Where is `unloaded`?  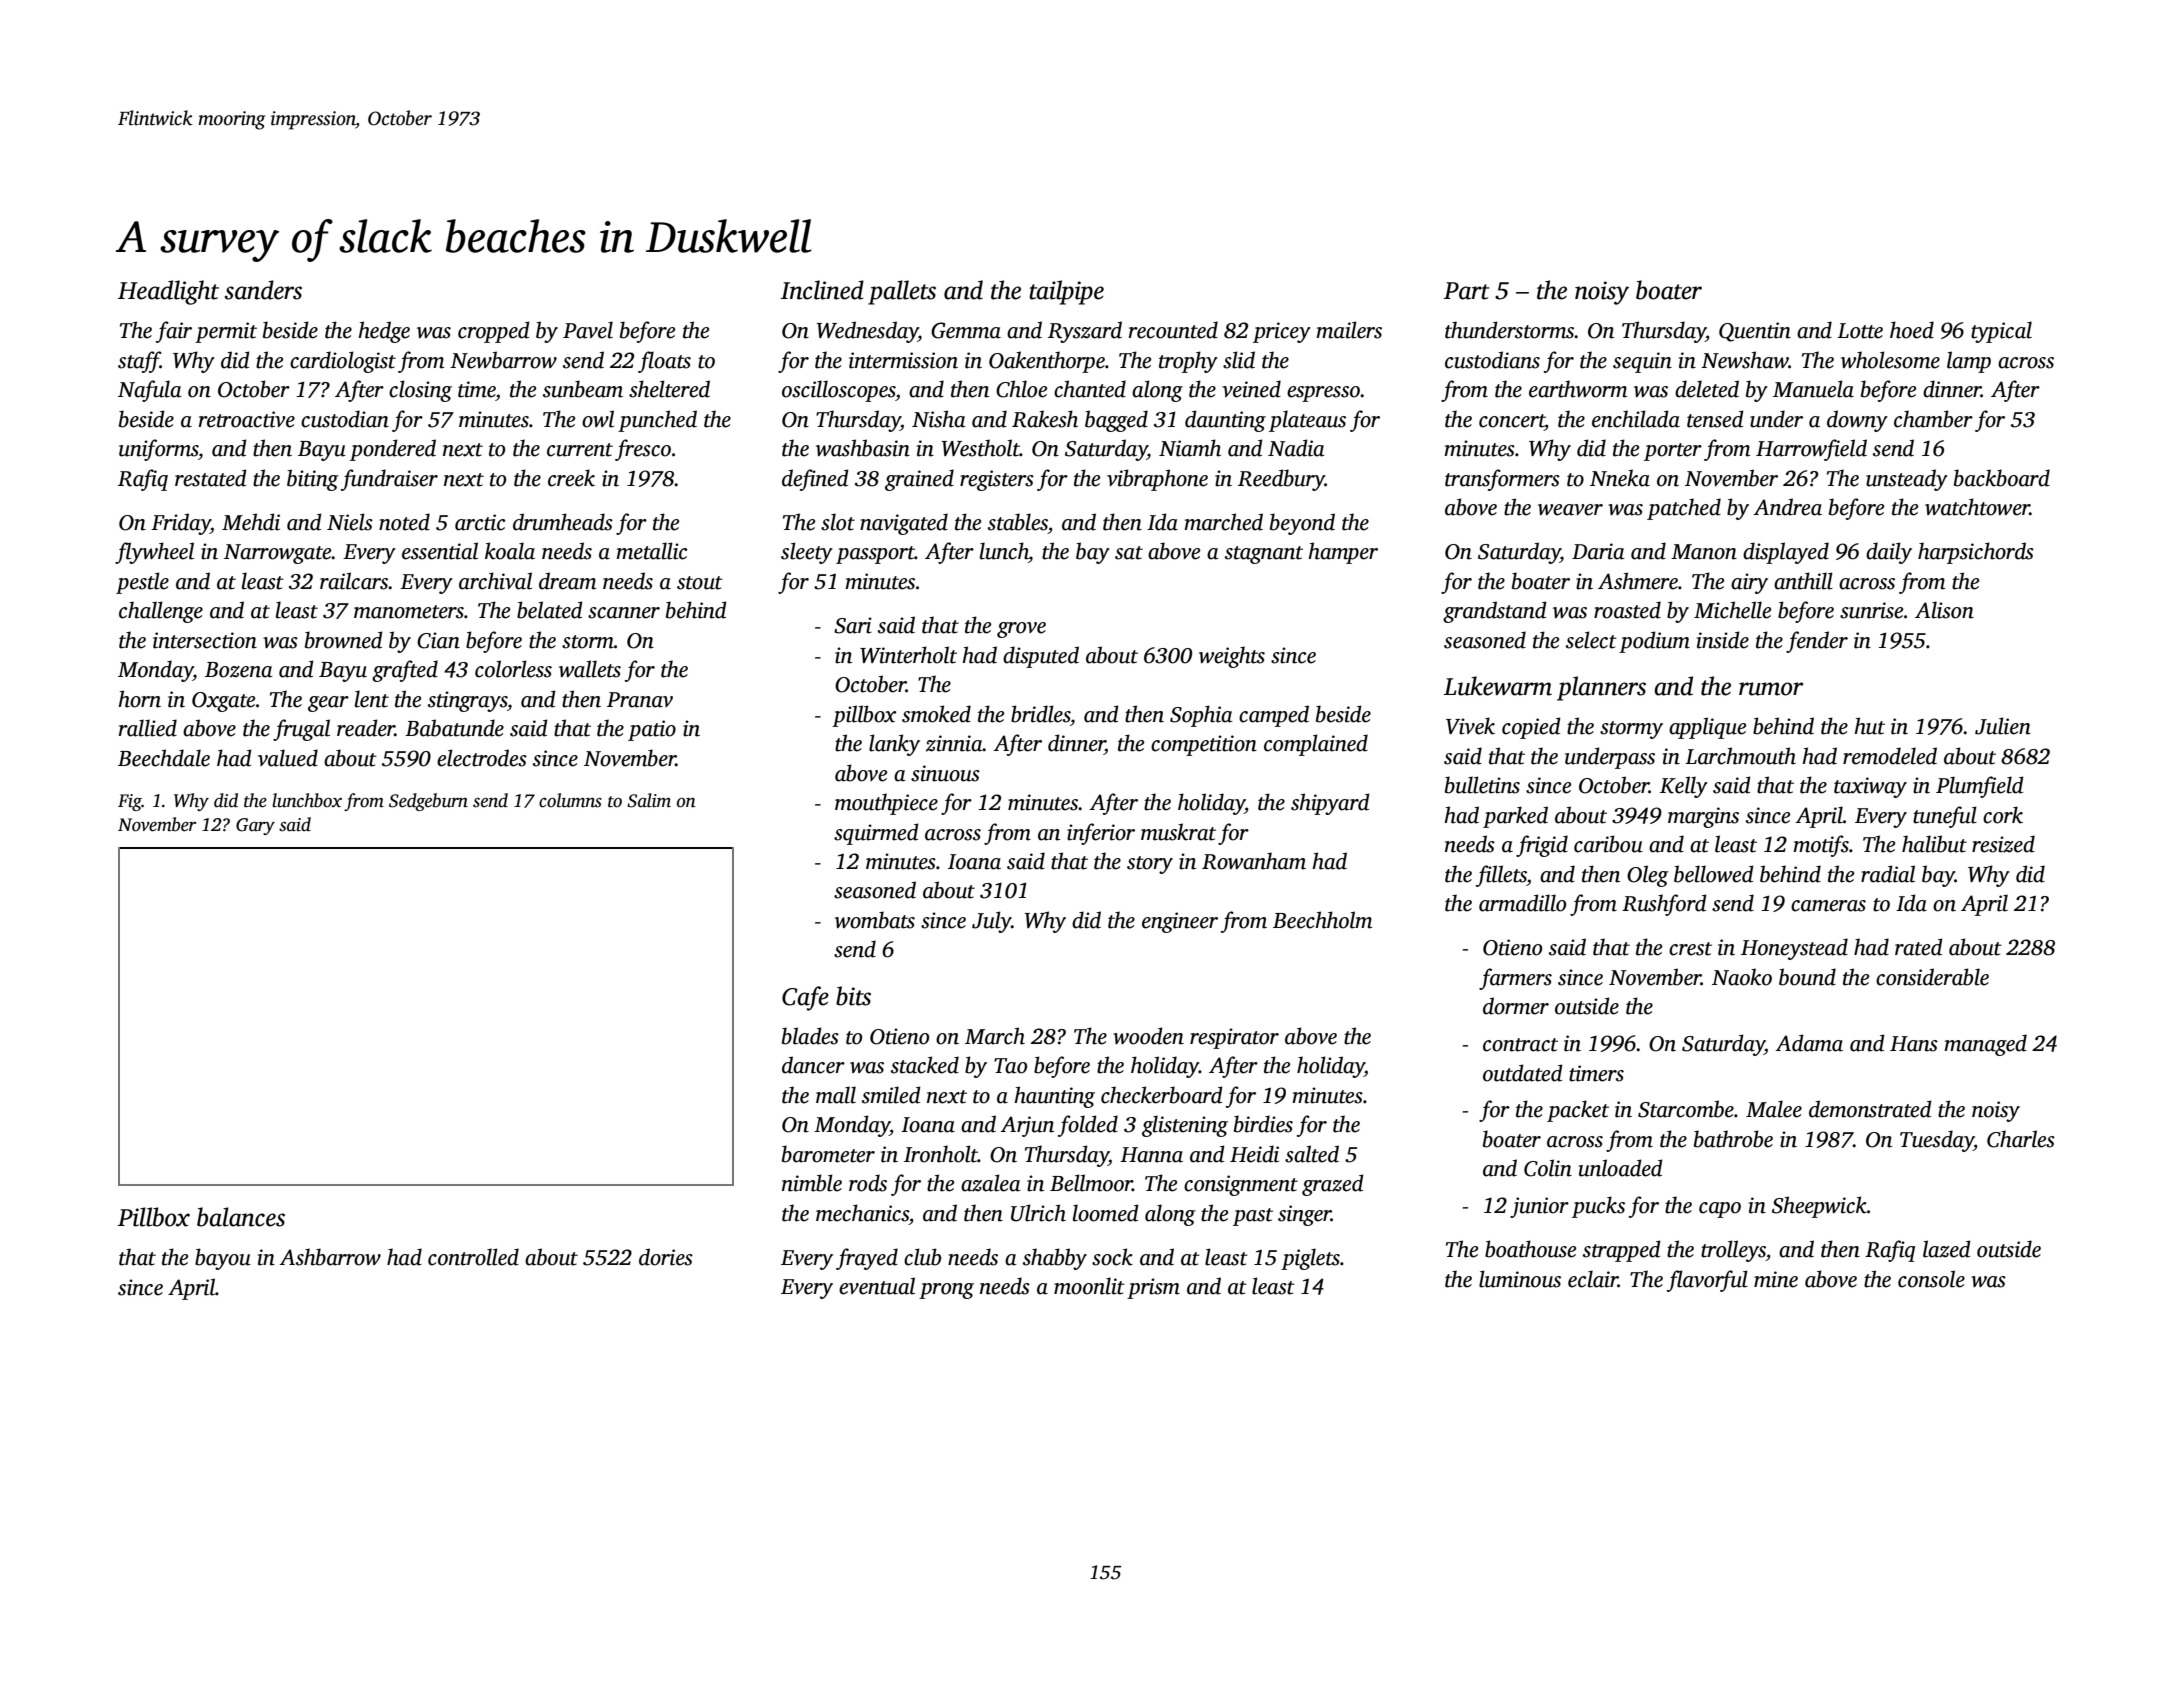
unloaded is located at coordinates (1621, 1168).
